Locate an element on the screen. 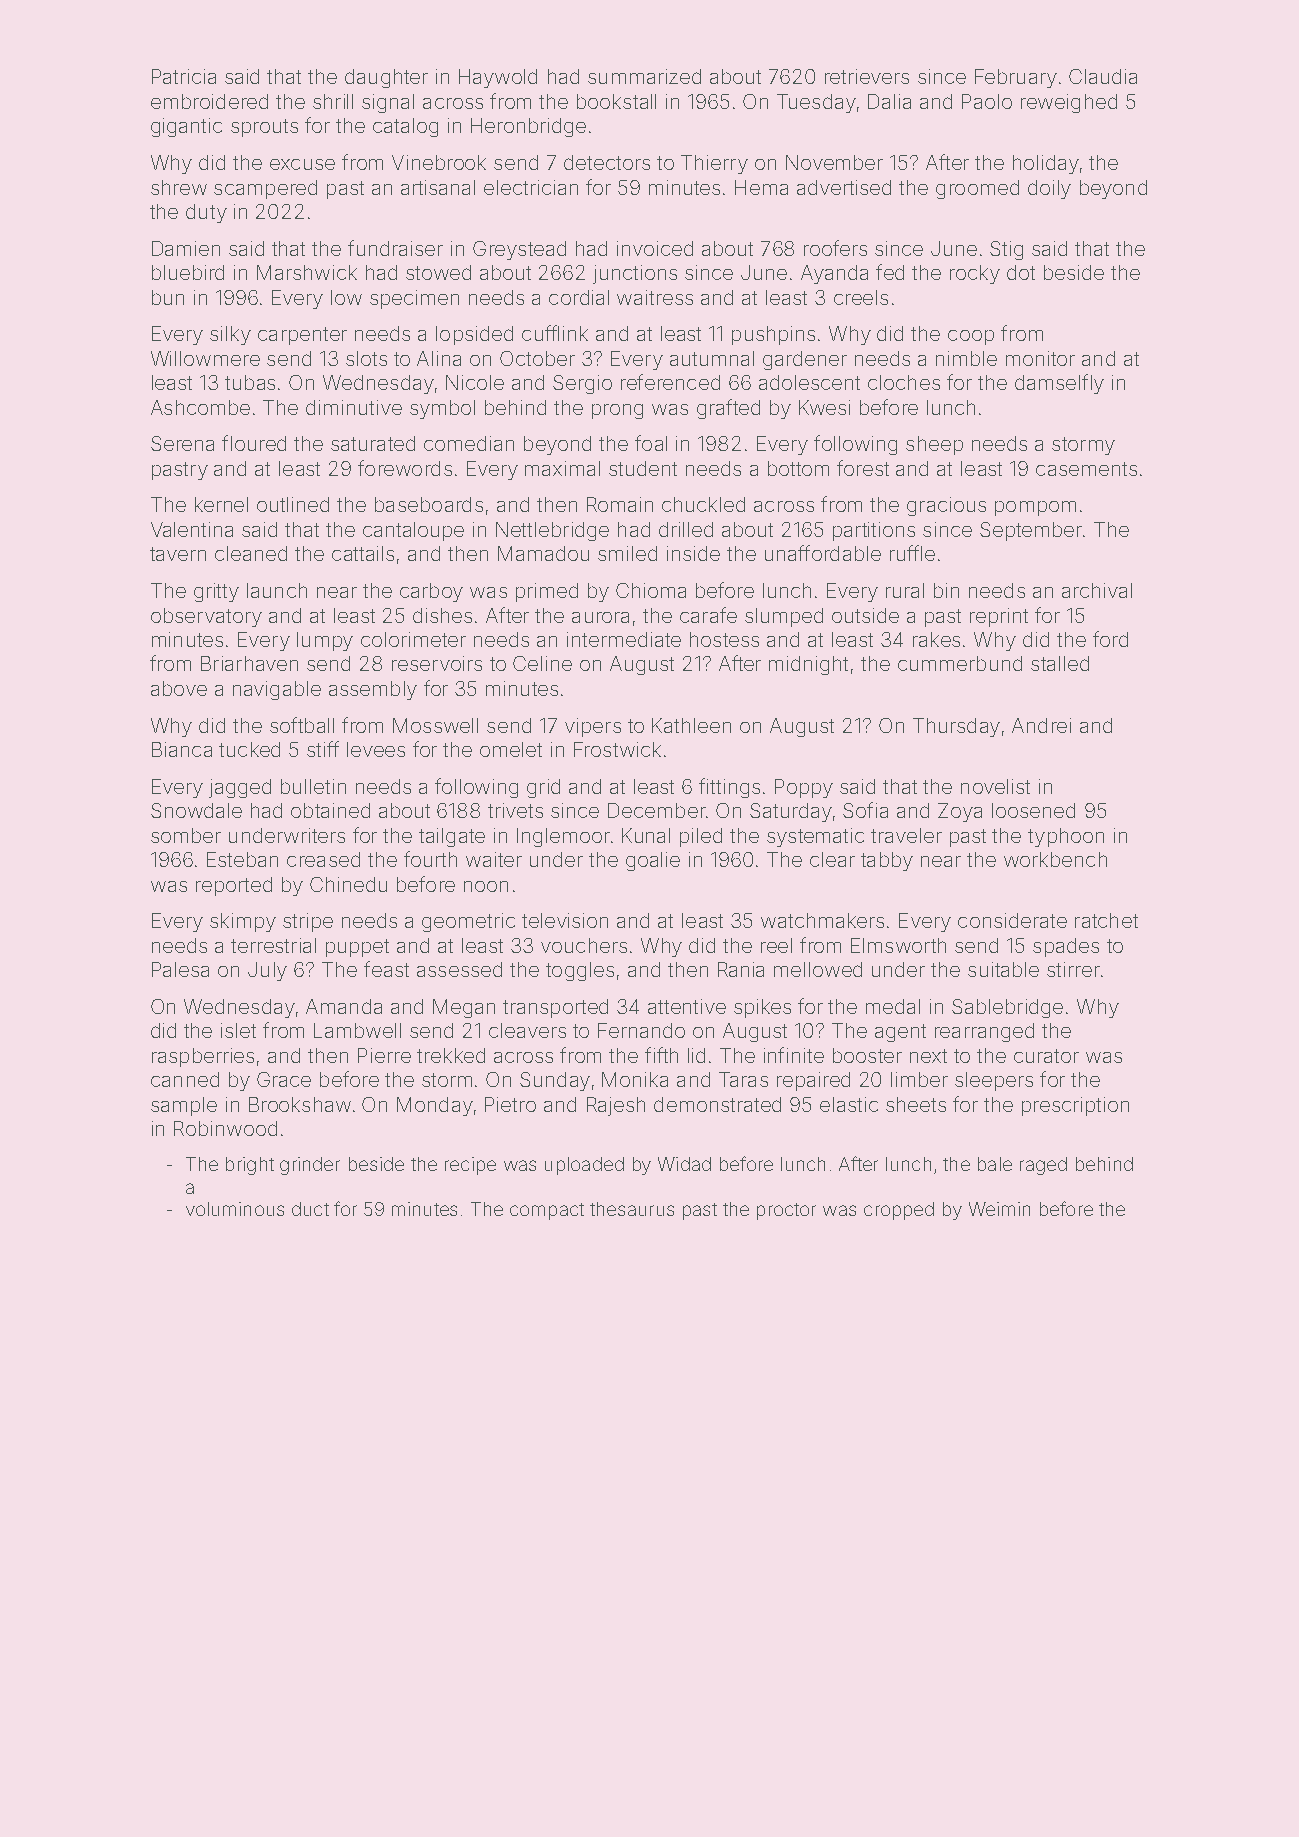 The height and width of the screenshot is (1837, 1299). tubas is located at coordinates (250, 382).
